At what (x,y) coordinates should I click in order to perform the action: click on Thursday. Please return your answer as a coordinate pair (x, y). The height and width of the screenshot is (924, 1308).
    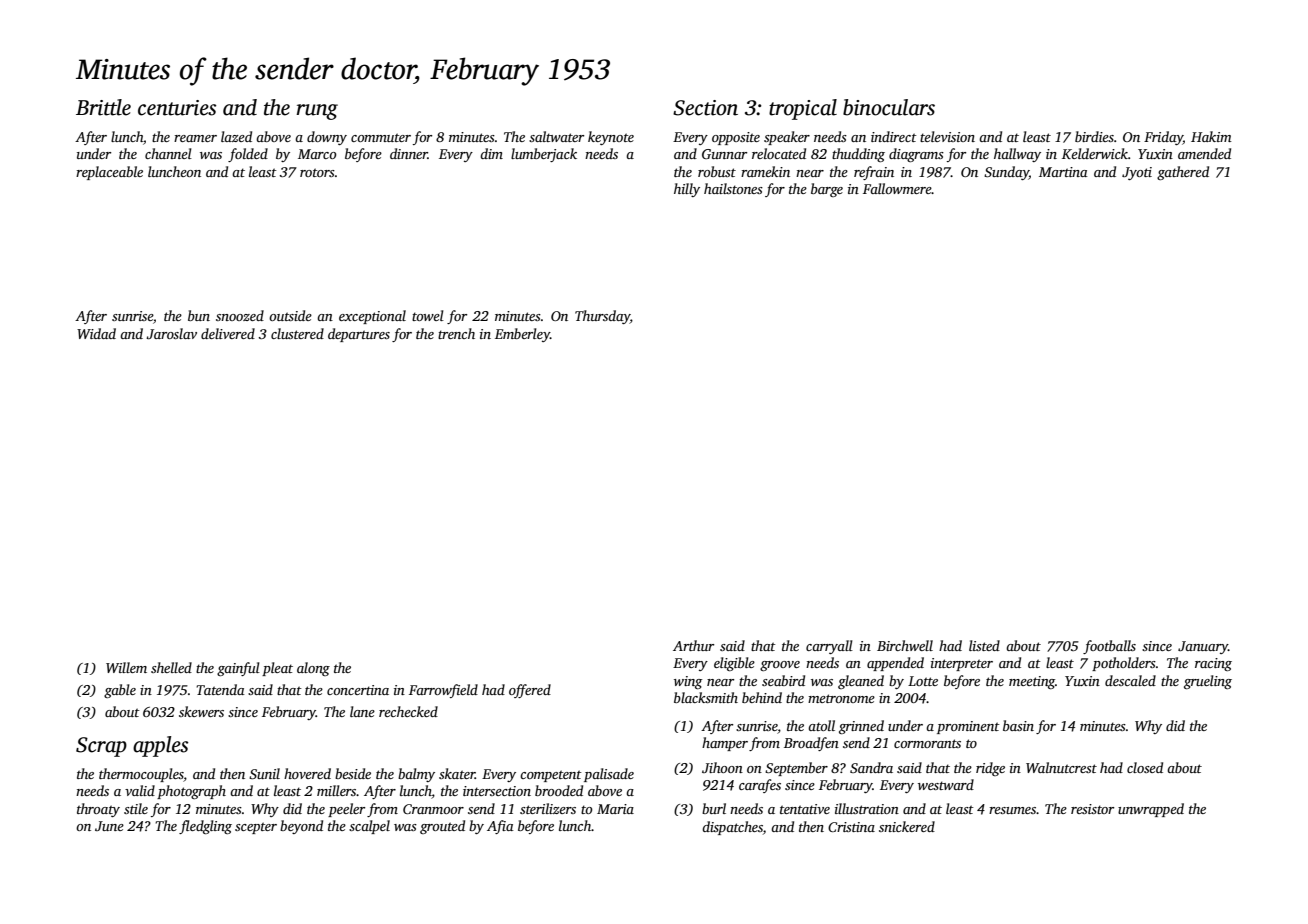
    Looking at the image, I should click on (602, 317).
